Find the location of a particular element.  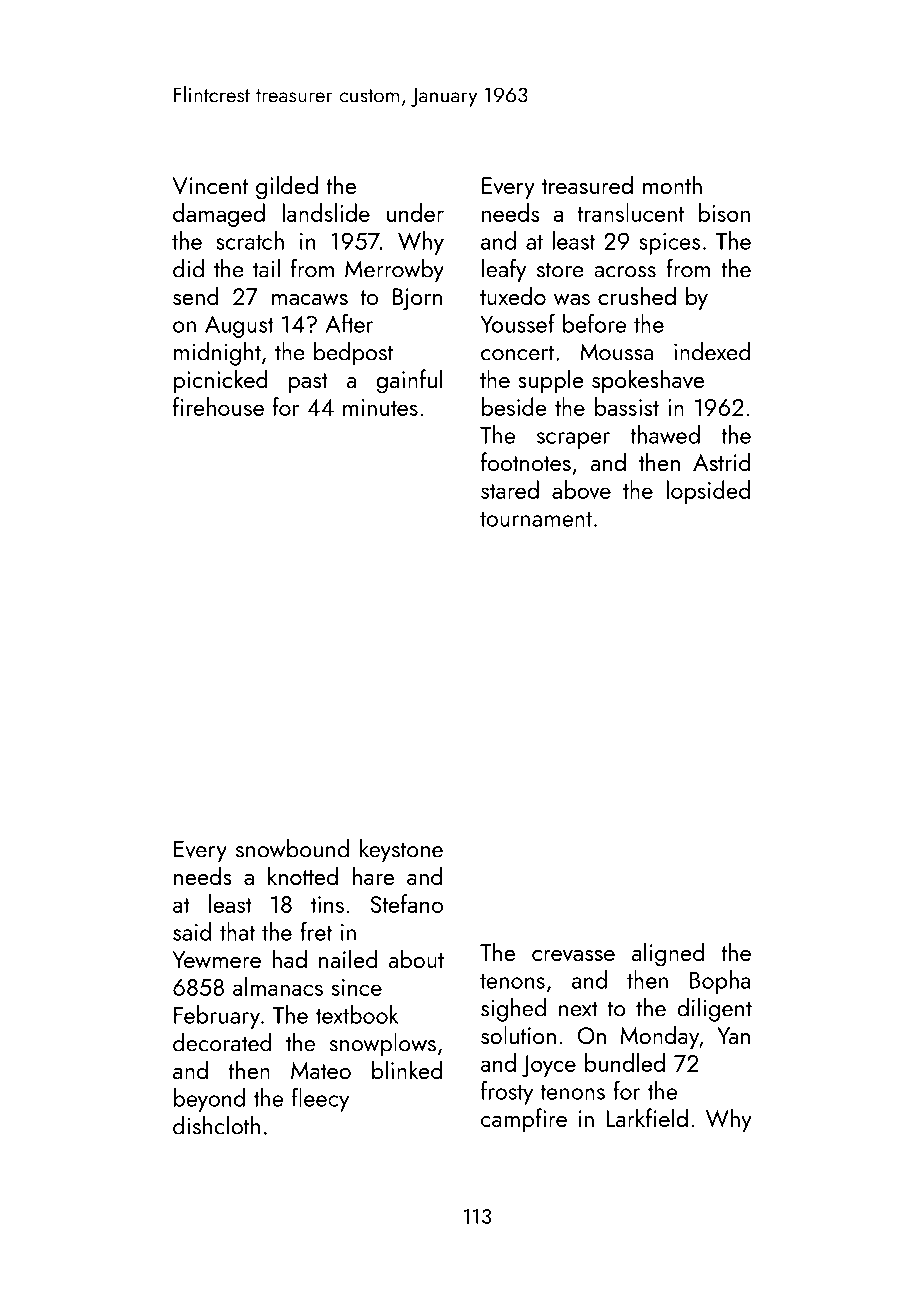

indexed is located at coordinates (712, 351).
